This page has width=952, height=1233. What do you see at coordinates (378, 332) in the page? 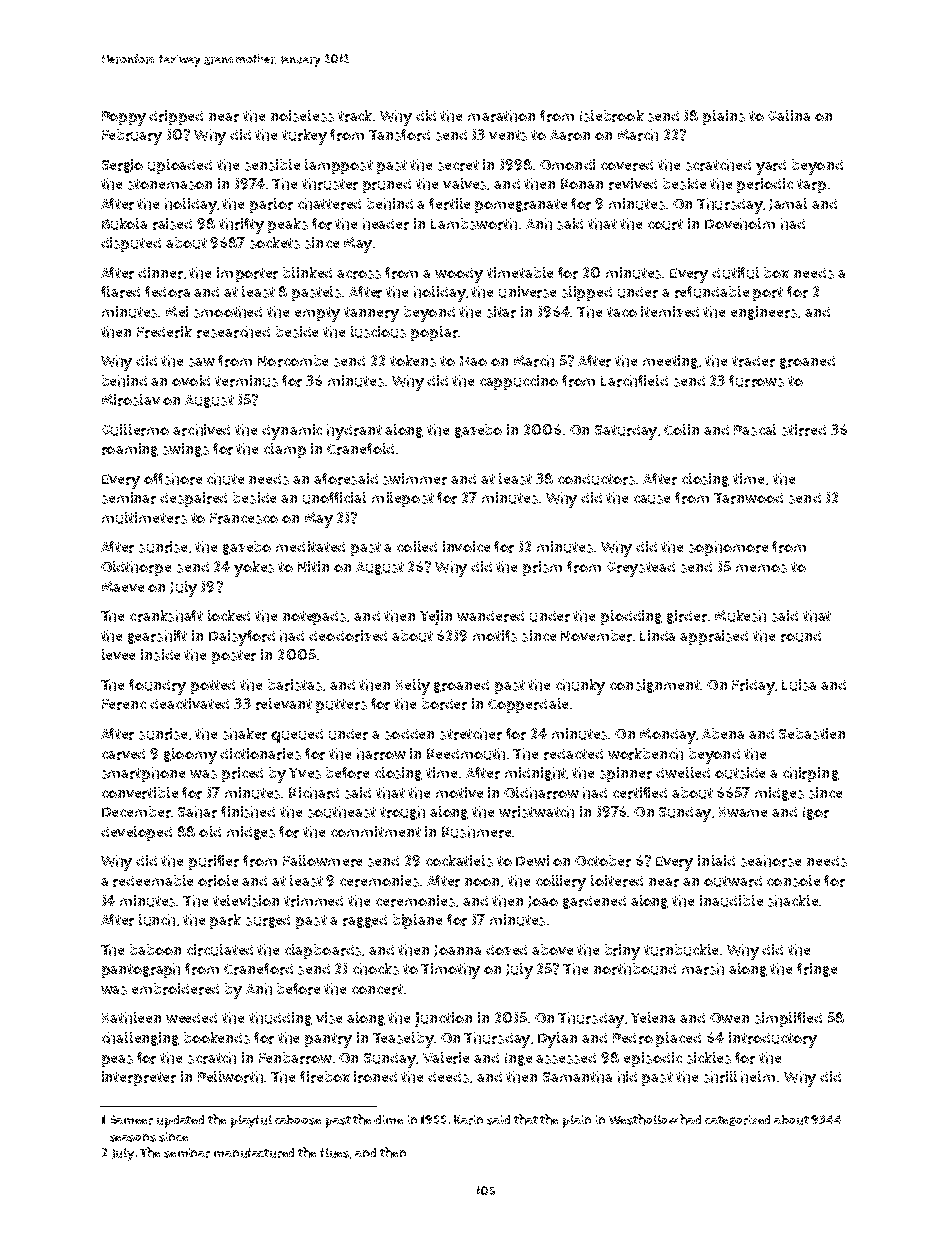
I see `luscious` at bounding box center [378, 332].
